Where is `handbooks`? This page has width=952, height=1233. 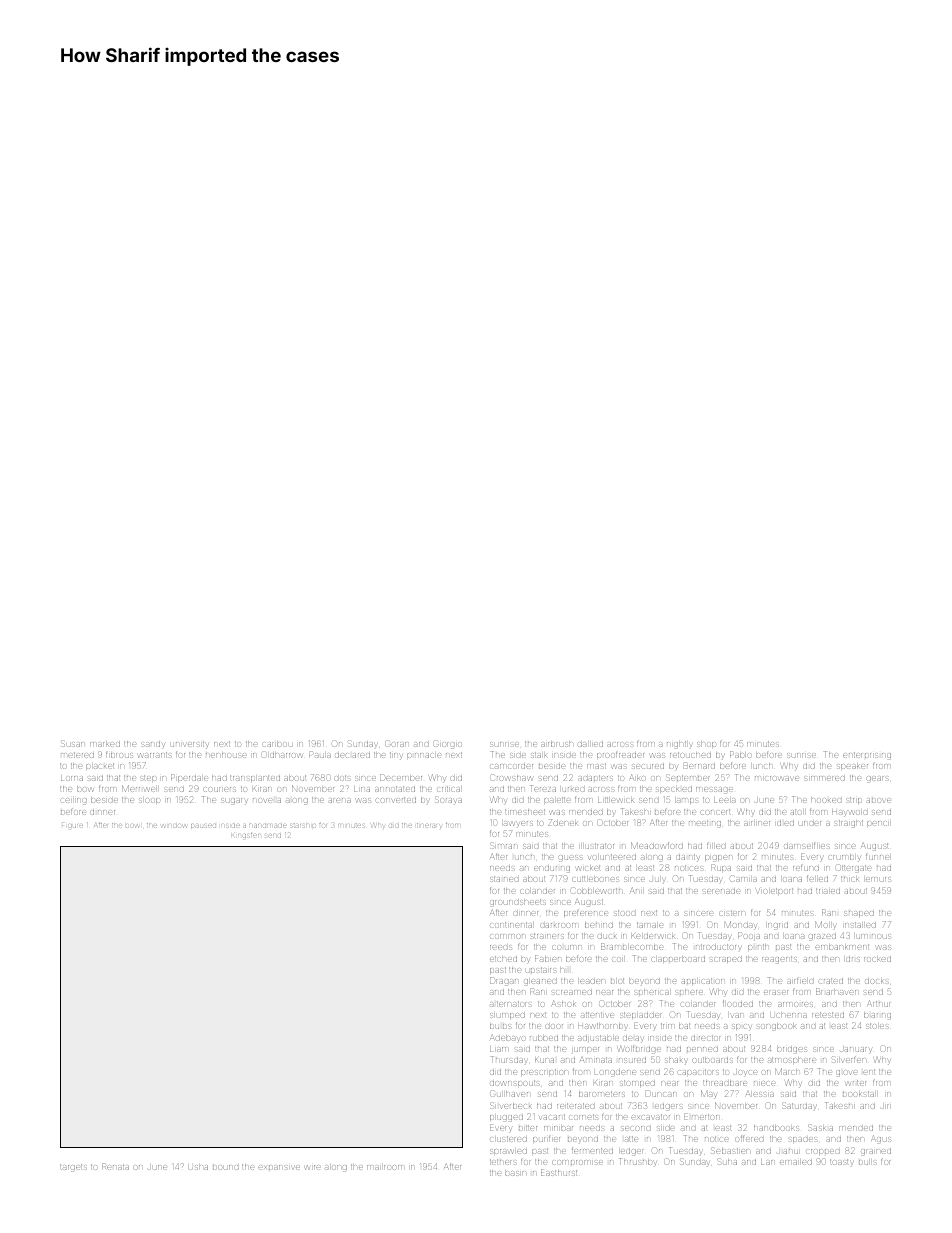
handbooks is located at coordinates (776, 1128).
